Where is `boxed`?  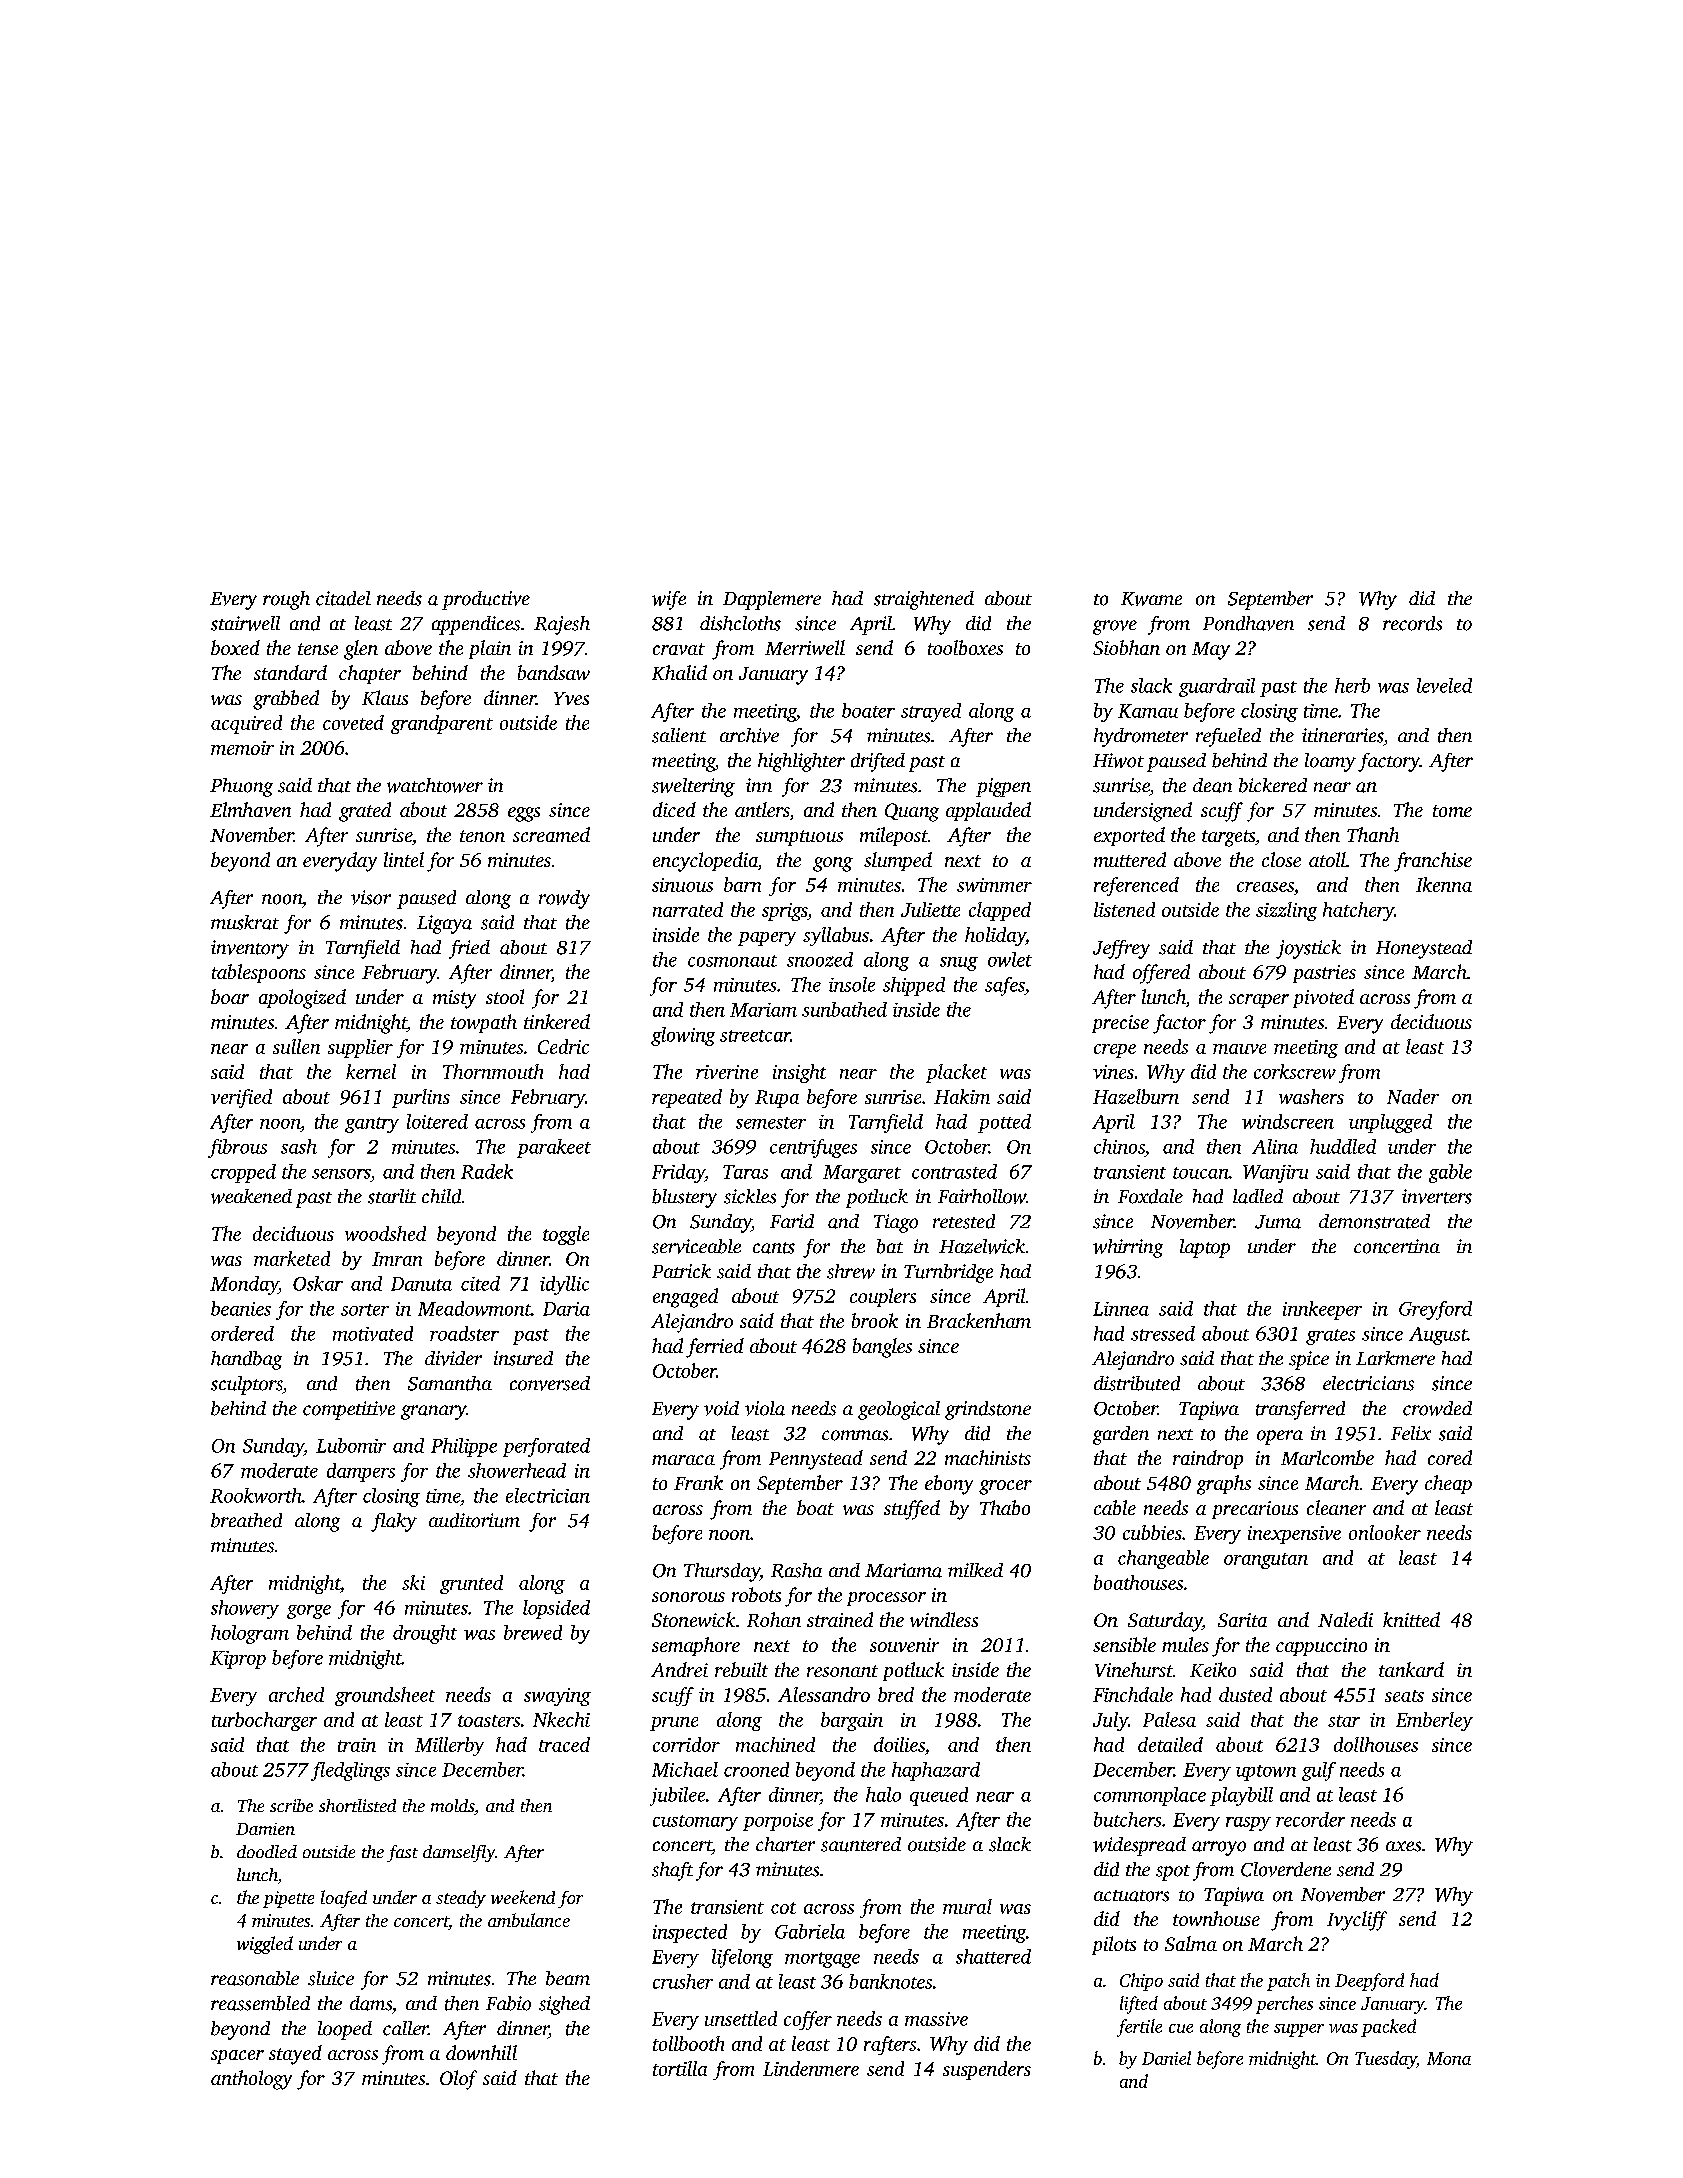
boxed is located at coordinates (235, 647).
